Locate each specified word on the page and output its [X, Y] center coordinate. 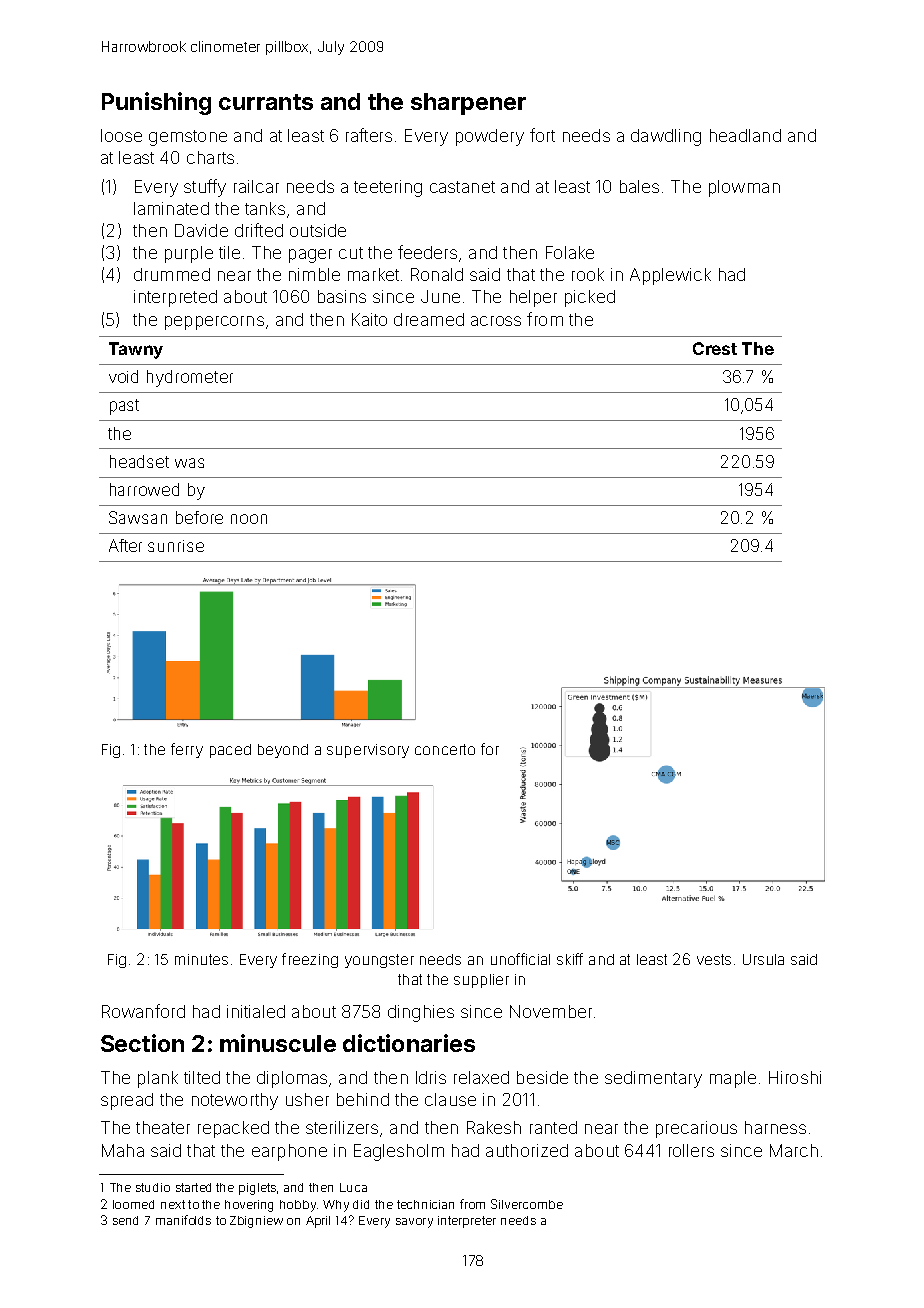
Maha [123, 1150]
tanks [265, 208]
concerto [445, 749]
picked [590, 298]
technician [425, 1204]
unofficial [520, 959]
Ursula [763, 959]
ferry [187, 750]
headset [139, 461]
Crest [715, 348]
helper [533, 298]
